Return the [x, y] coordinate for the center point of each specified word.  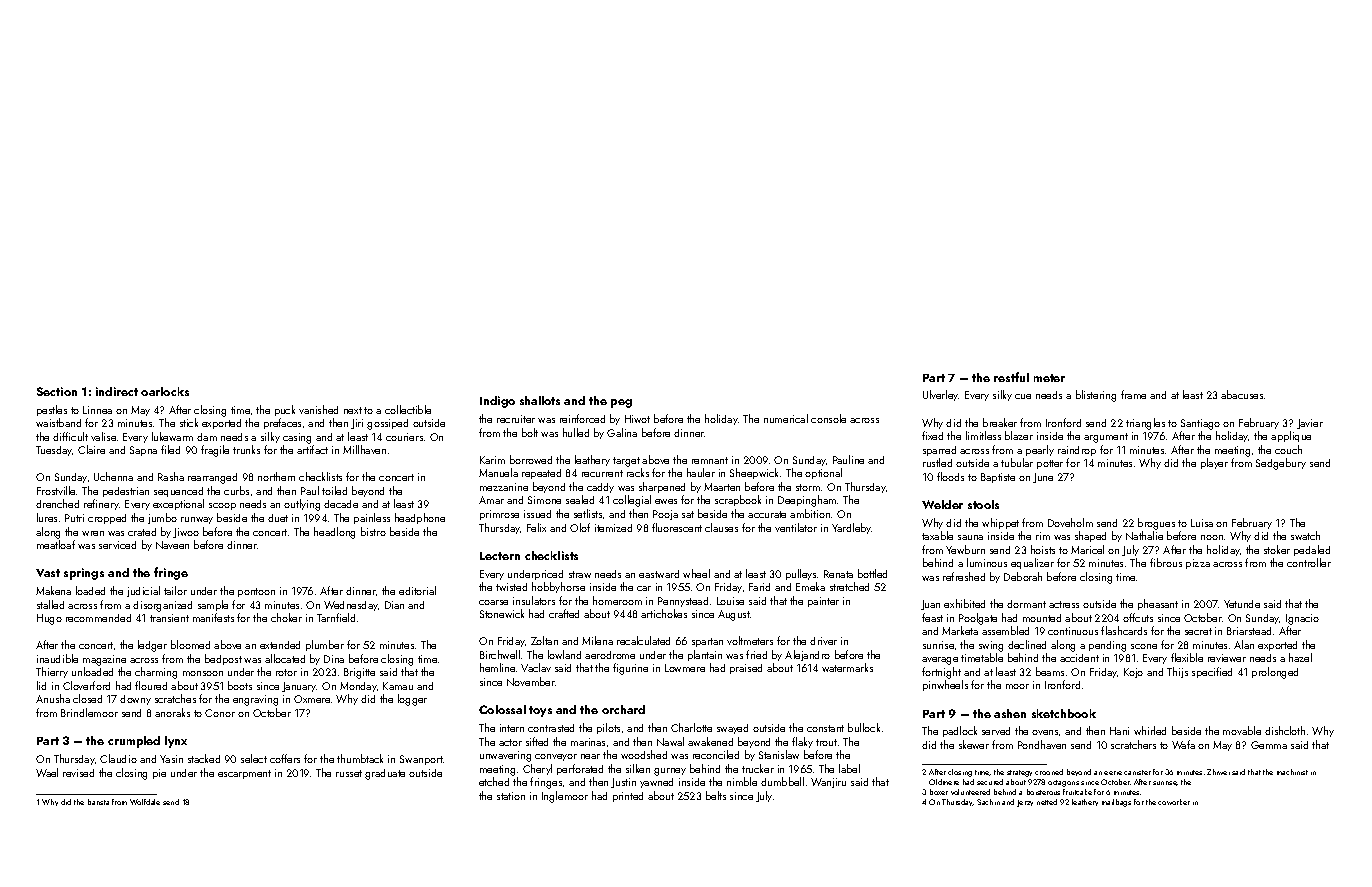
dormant [1026, 604]
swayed [732, 729]
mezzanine [504, 487]
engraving [255, 700]
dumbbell [782, 781]
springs [84, 574]
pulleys [801, 574]
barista [98, 802]
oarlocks [165, 391]
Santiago [1200, 424]
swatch [1305, 535]
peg [621, 403]
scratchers [1133, 744]
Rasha [171, 476]
